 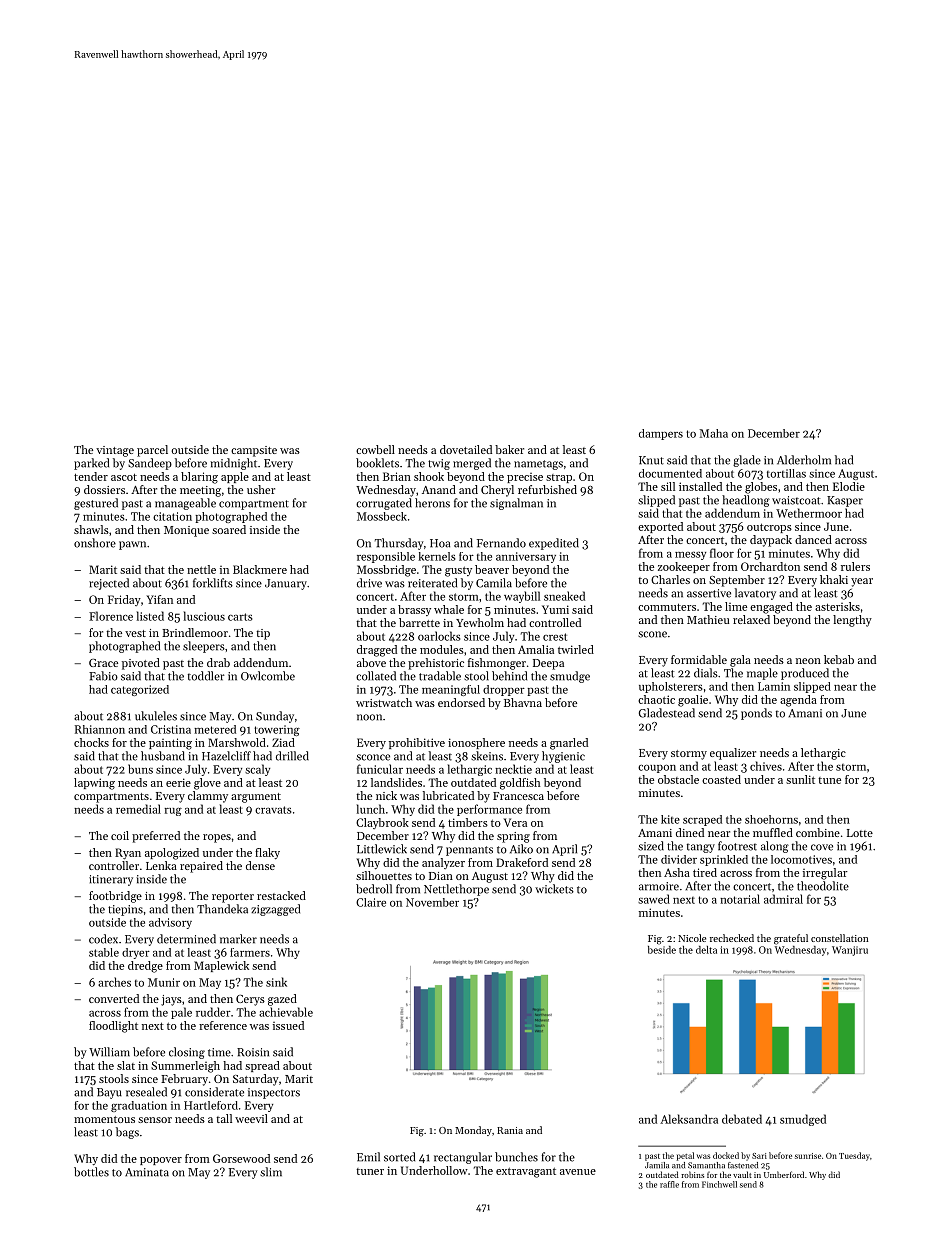 I want to click on dampers, so click(x=661, y=434).
